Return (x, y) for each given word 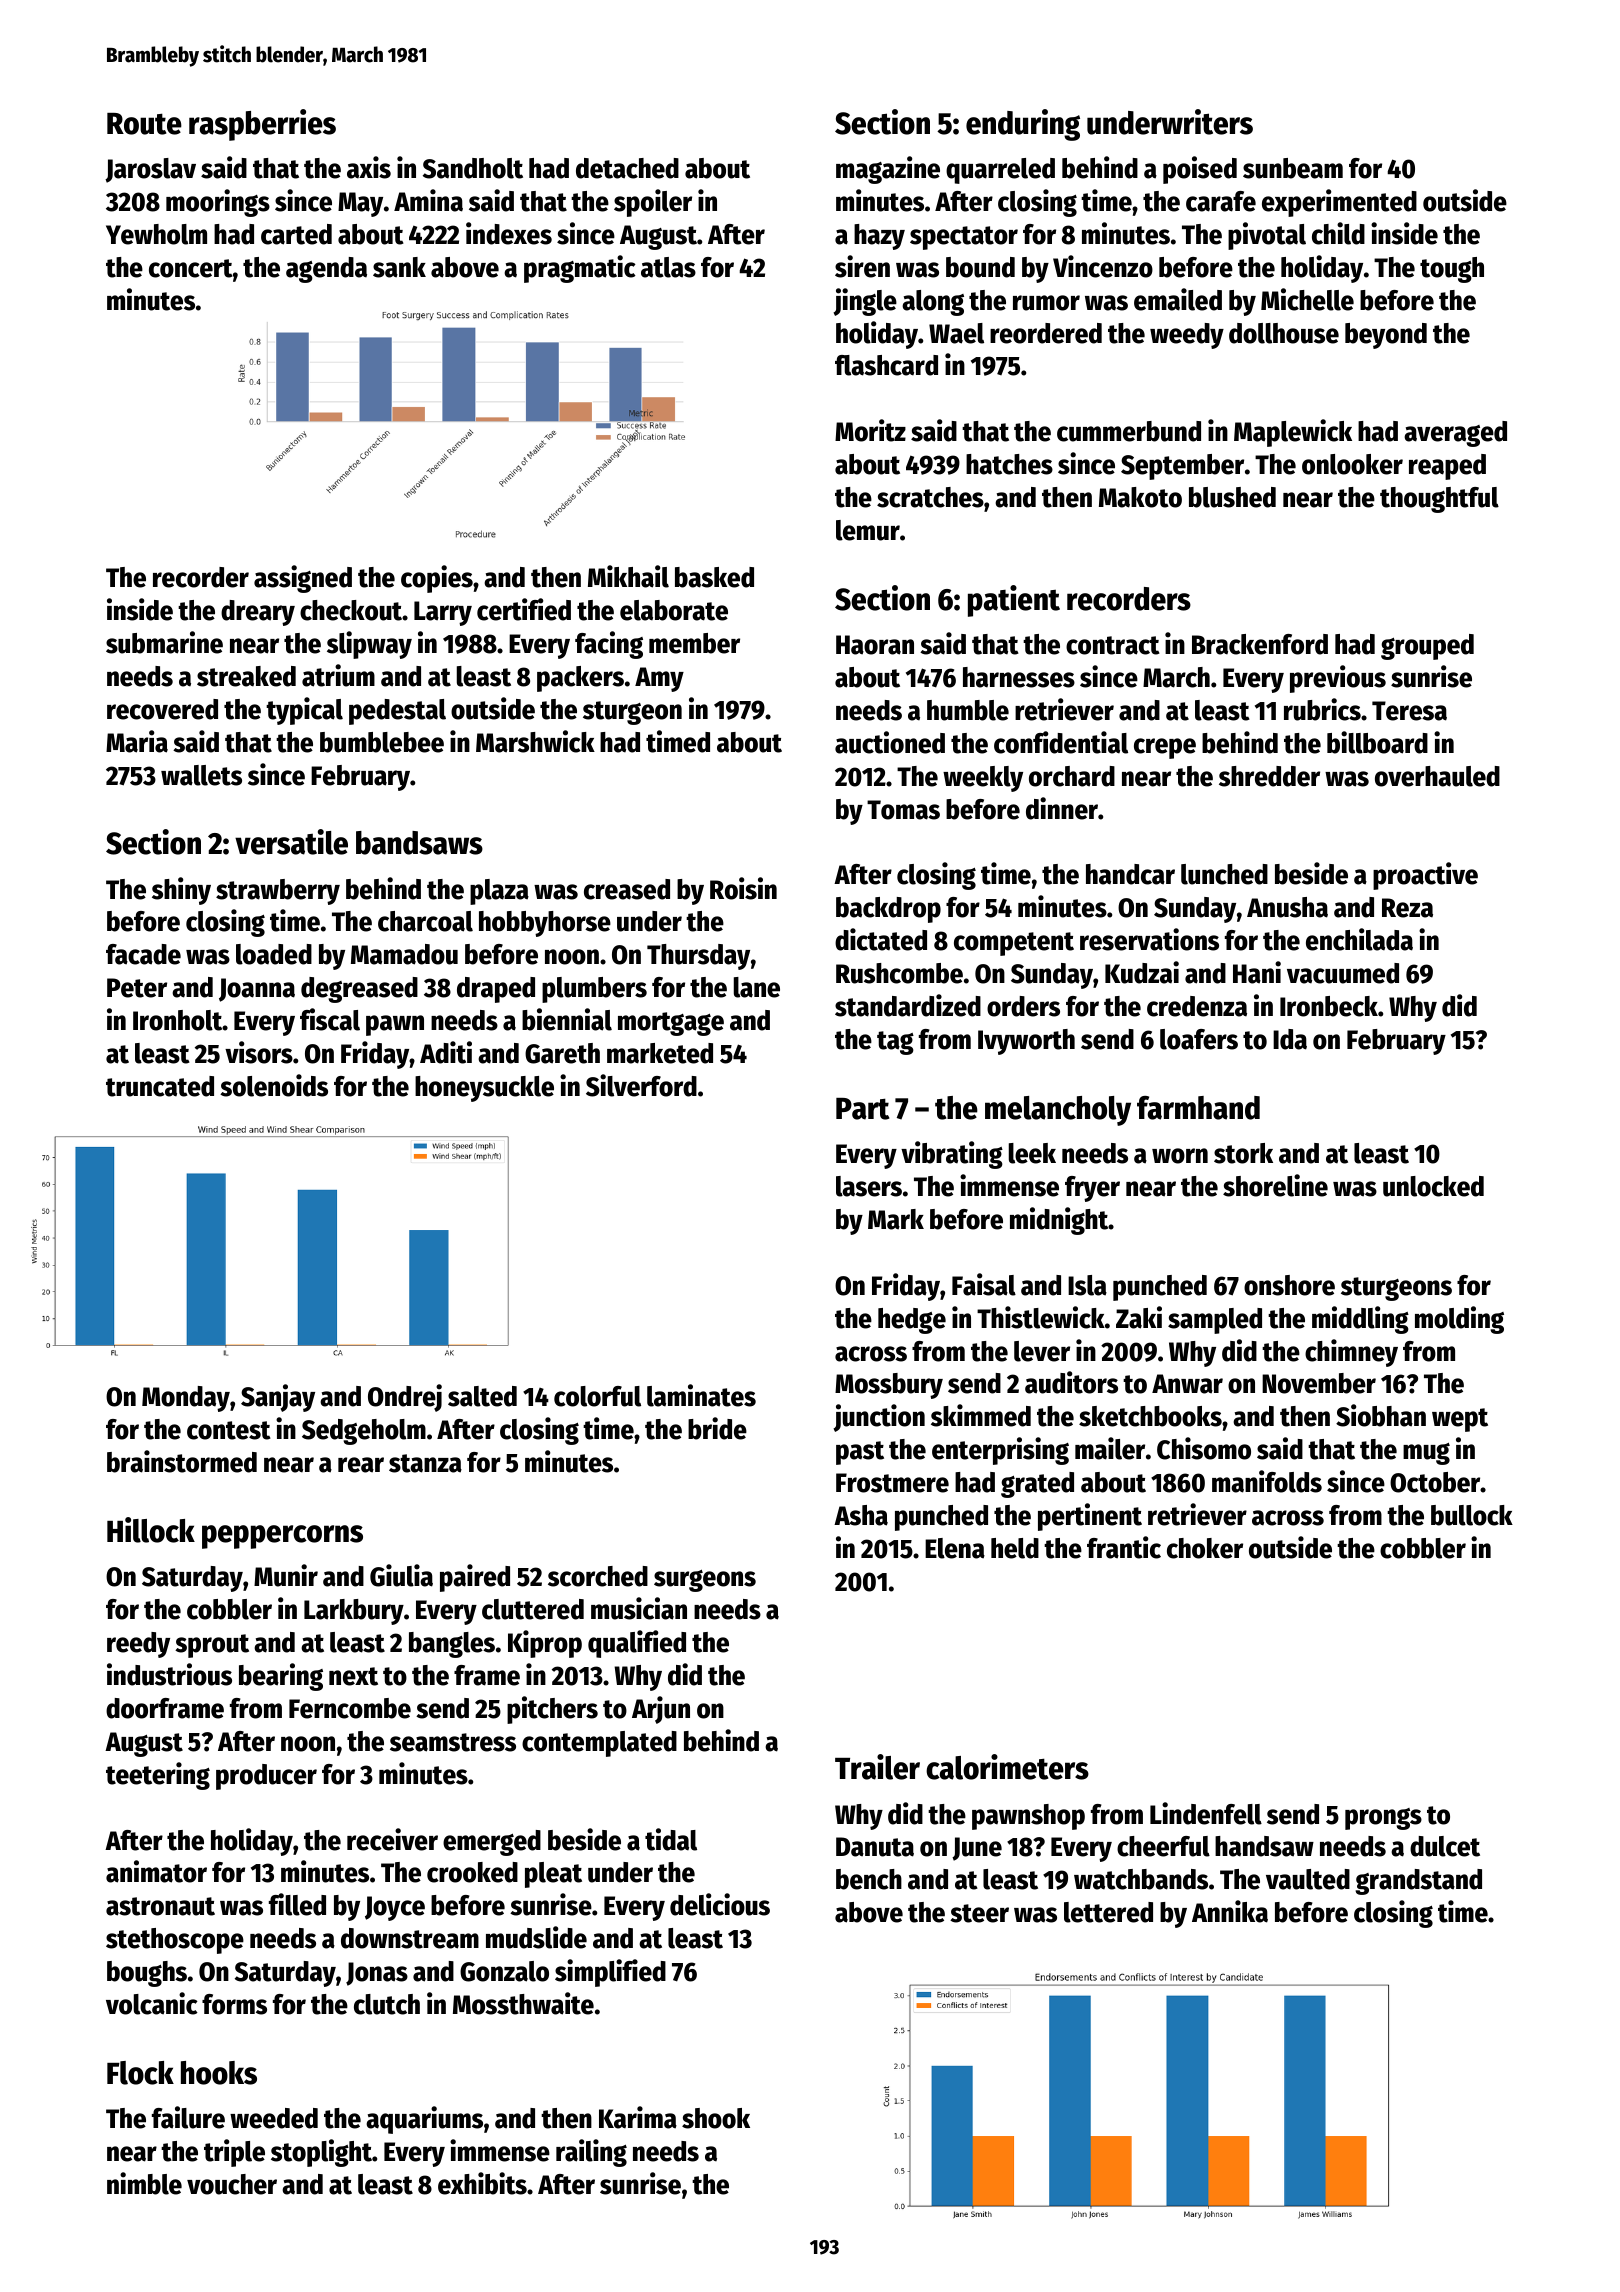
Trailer (877, 1767)
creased (627, 889)
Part (862, 1109)
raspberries (262, 125)
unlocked (1433, 1186)
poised (1200, 170)
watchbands (1141, 1879)
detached (627, 168)
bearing (281, 1677)
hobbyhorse (545, 924)
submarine (164, 642)
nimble (144, 2183)
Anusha (1287, 907)
